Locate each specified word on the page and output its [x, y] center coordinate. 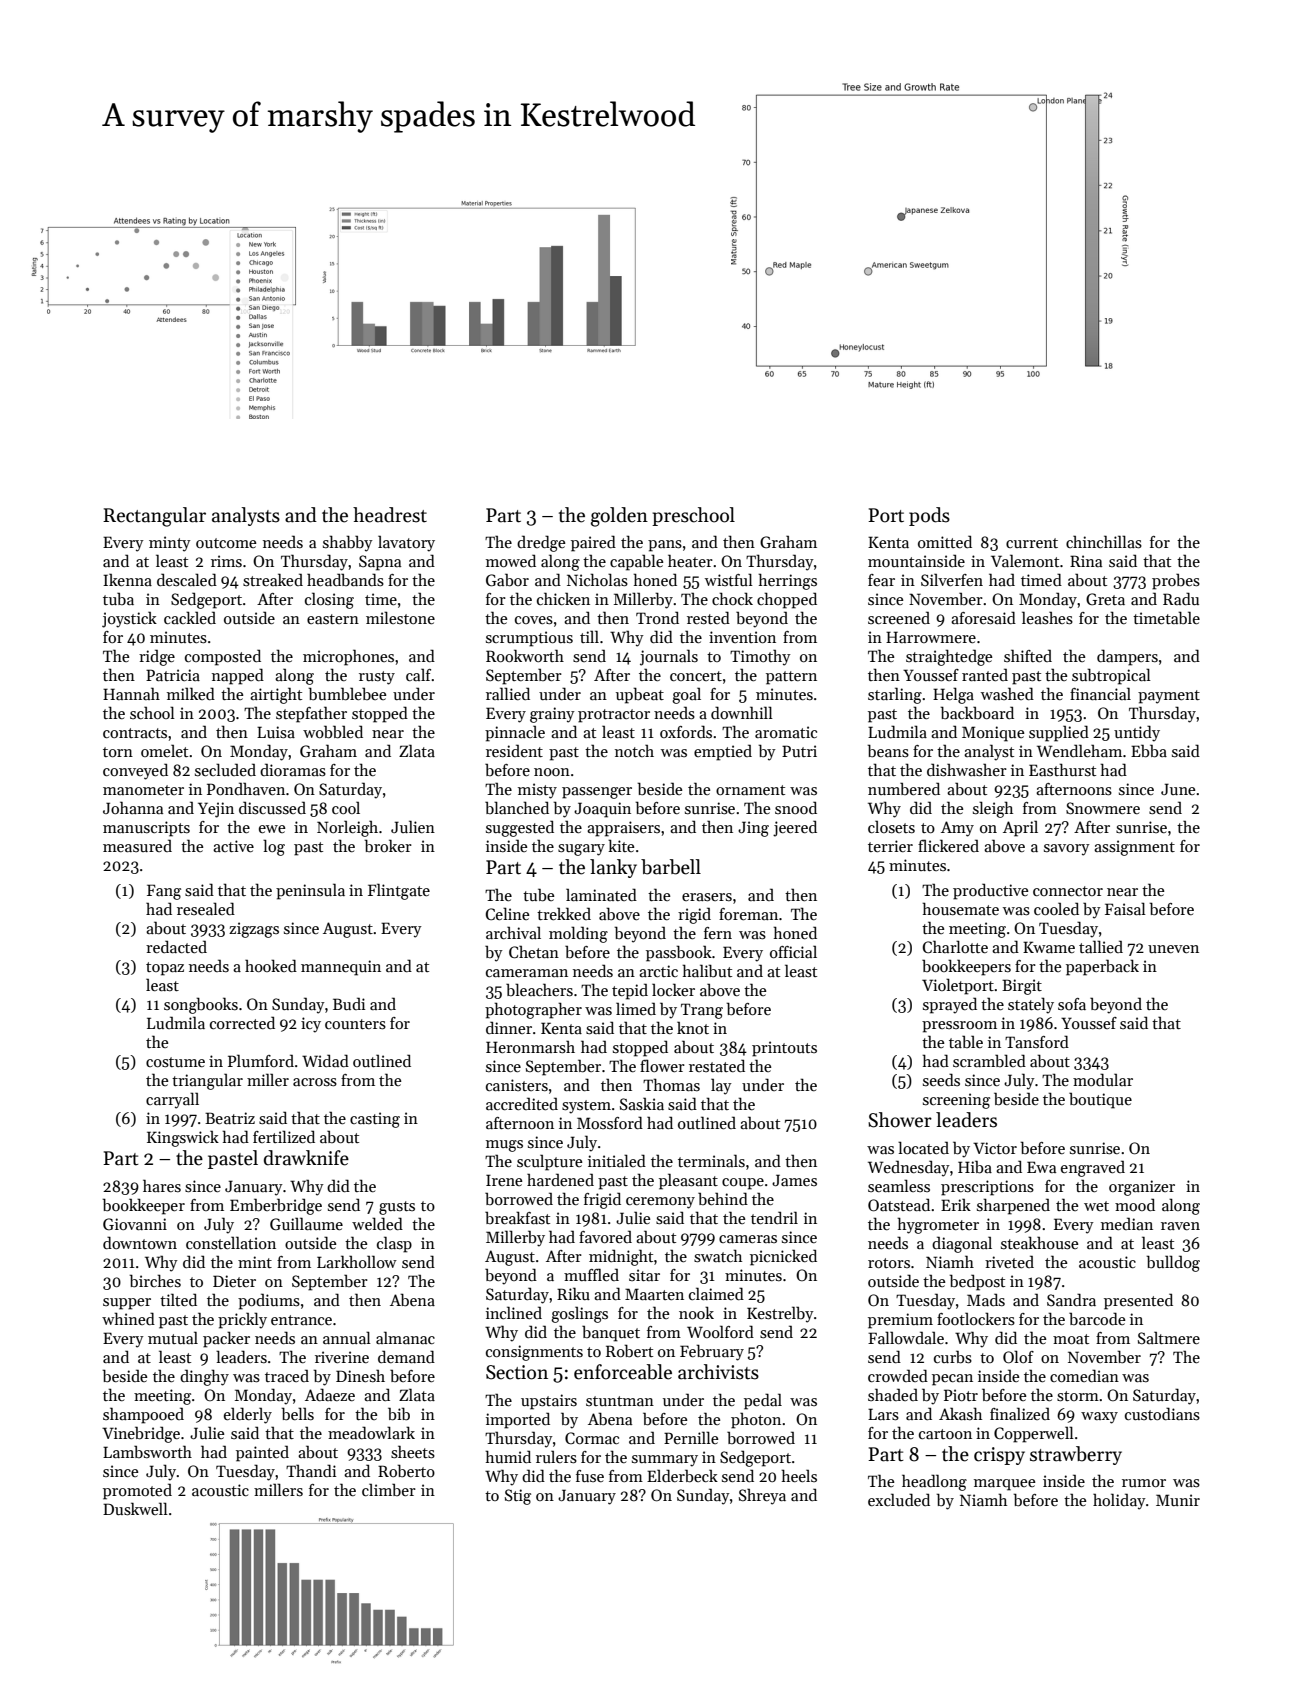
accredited [522, 1103]
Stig [518, 1497]
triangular [207, 1081]
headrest [390, 515]
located [923, 1147]
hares [162, 1185]
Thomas [671, 1084]
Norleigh [347, 828]
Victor [995, 1148]
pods [929, 516]
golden [619, 517]
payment [1169, 697]
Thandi [311, 1470]
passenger [597, 793]
